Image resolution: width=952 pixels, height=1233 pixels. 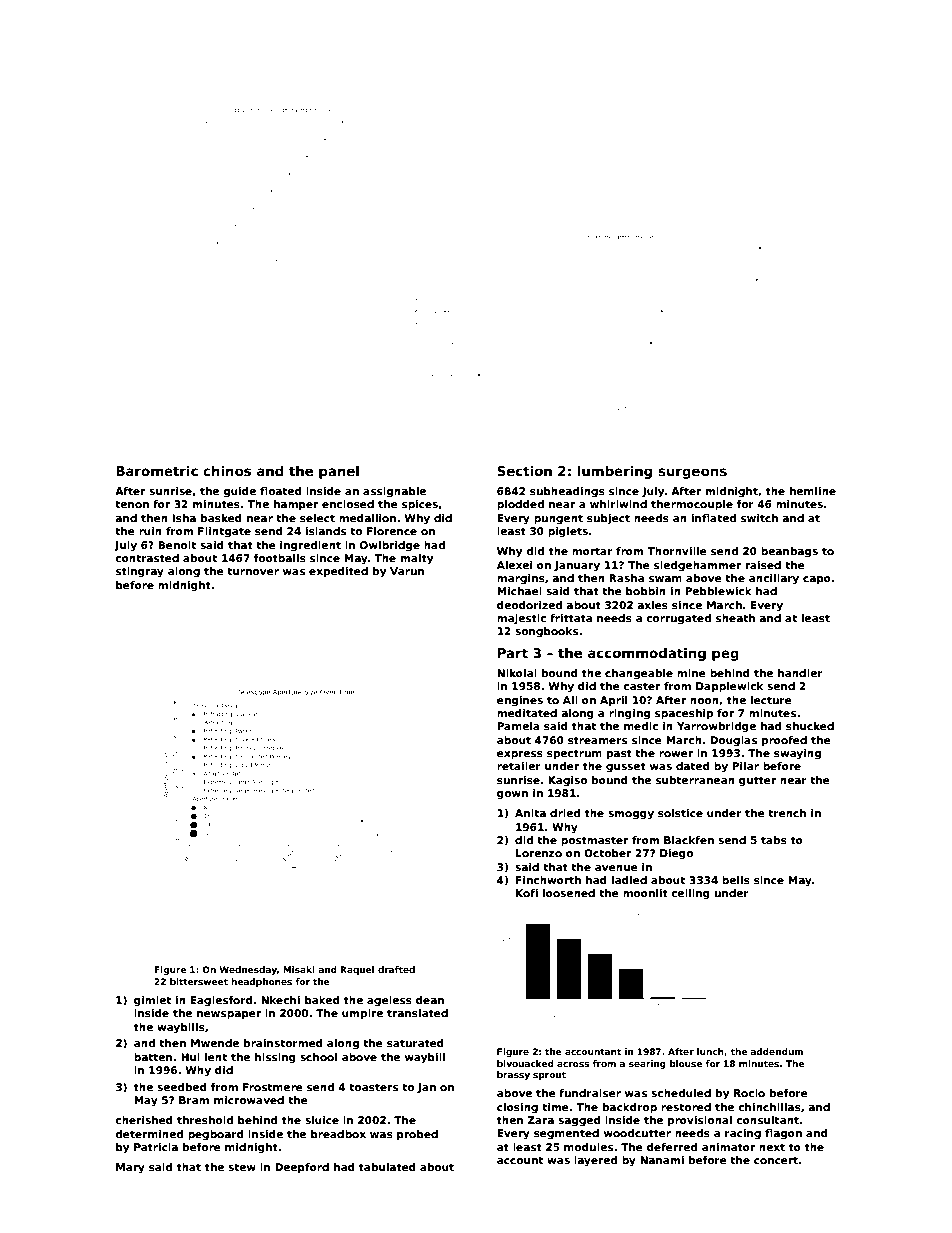 What do you see at coordinates (710, 1051) in the screenshot?
I see `lunch` at bounding box center [710, 1051].
